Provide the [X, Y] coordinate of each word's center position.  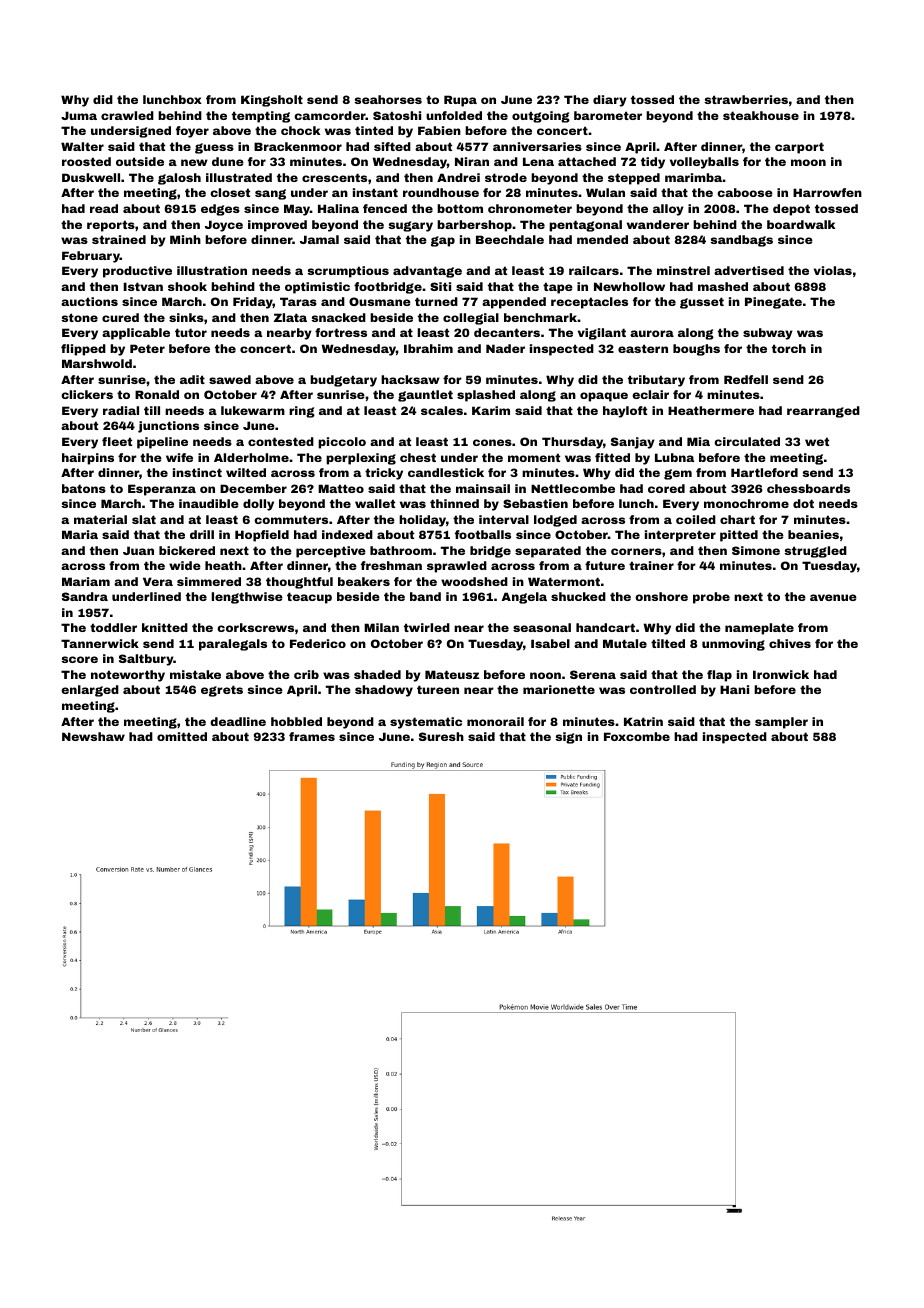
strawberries [746, 99]
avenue [833, 597]
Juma [79, 115]
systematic [426, 723]
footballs [483, 534]
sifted [392, 146]
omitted [182, 736]
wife [179, 457]
